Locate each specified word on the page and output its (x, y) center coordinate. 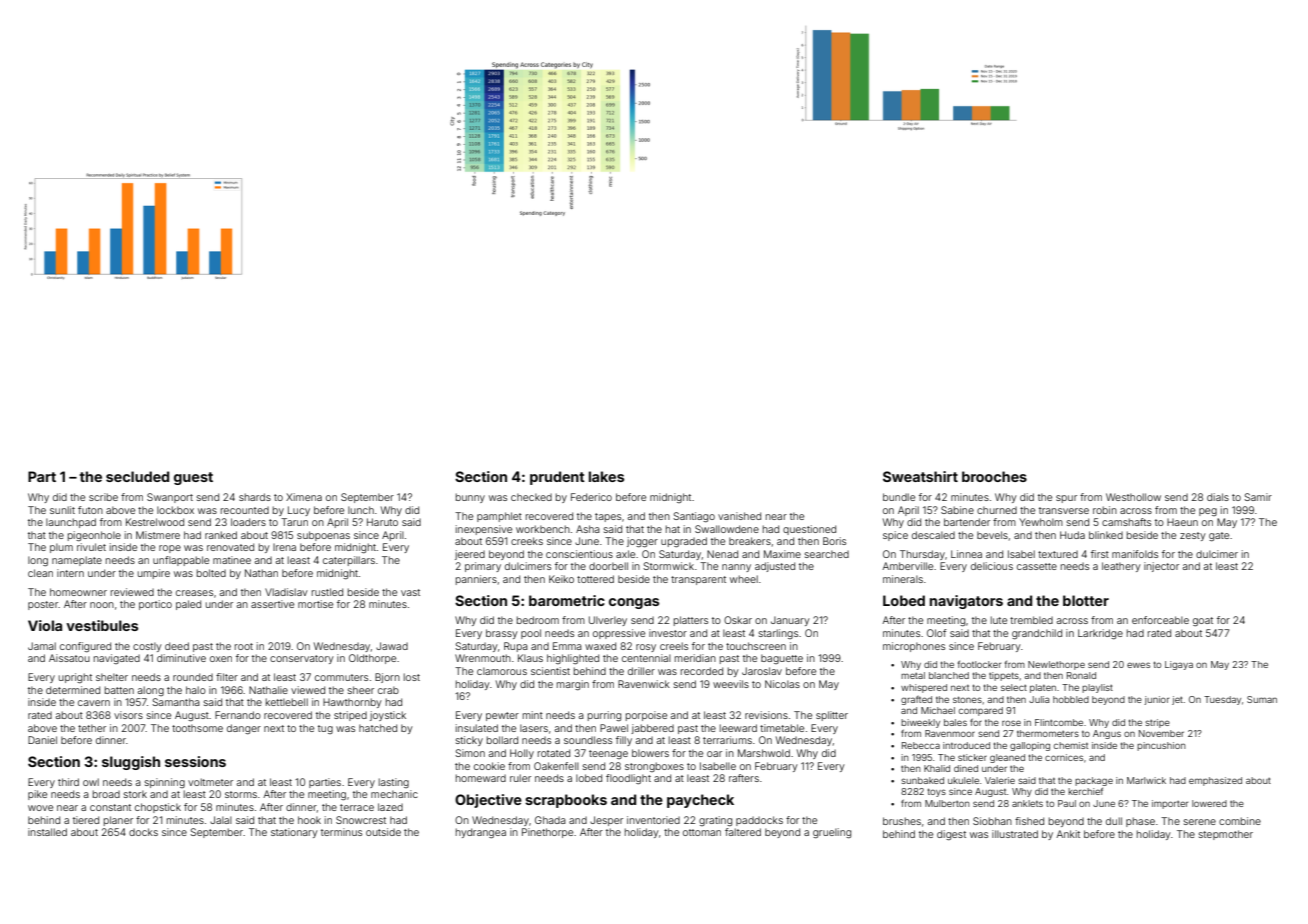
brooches (994, 476)
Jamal (42, 646)
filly (624, 741)
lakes (606, 476)
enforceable (1160, 620)
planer (118, 821)
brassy (502, 634)
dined (966, 768)
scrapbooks (566, 801)
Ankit (1068, 834)
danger (244, 729)
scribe (103, 497)
